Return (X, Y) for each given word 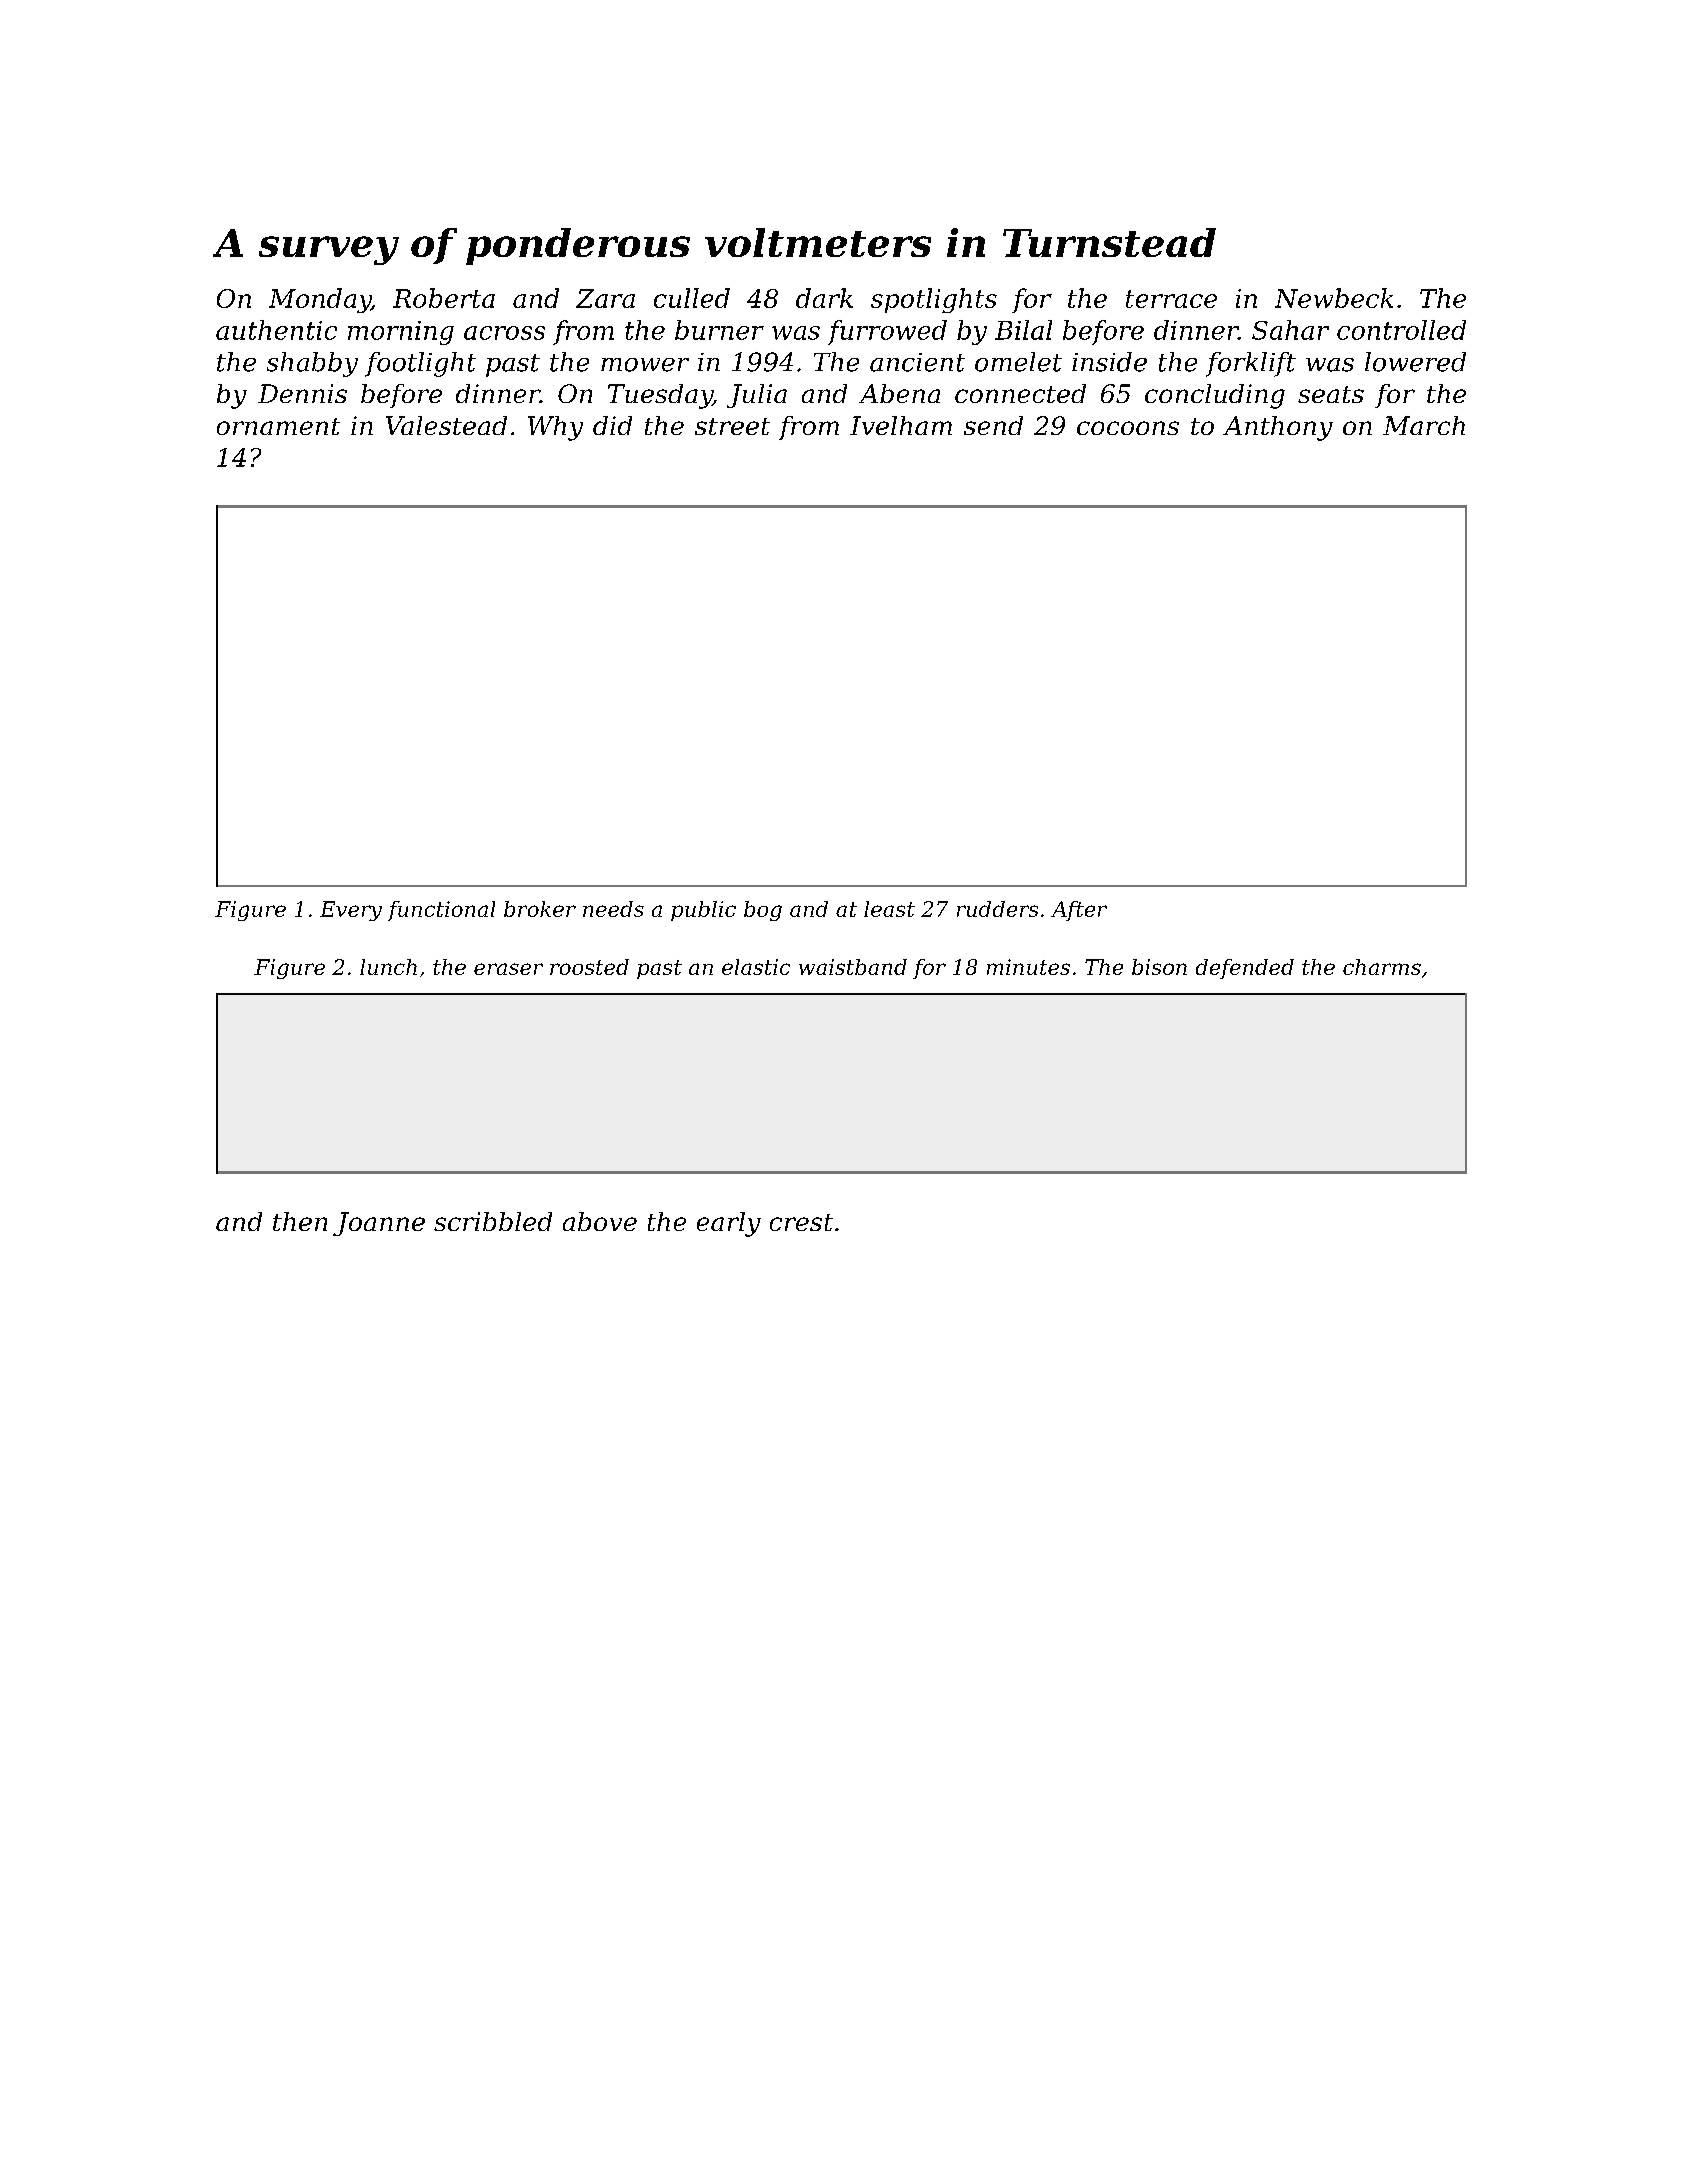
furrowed (887, 332)
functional (441, 911)
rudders (997, 909)
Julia (757, 396)
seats (1331, 394)
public (703, 911)
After (1079, 911)
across (504, 333)
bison (1159, 967)
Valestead (446, 425)
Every (351, 911)
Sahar (1290, 330)
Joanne (379, 1224)
